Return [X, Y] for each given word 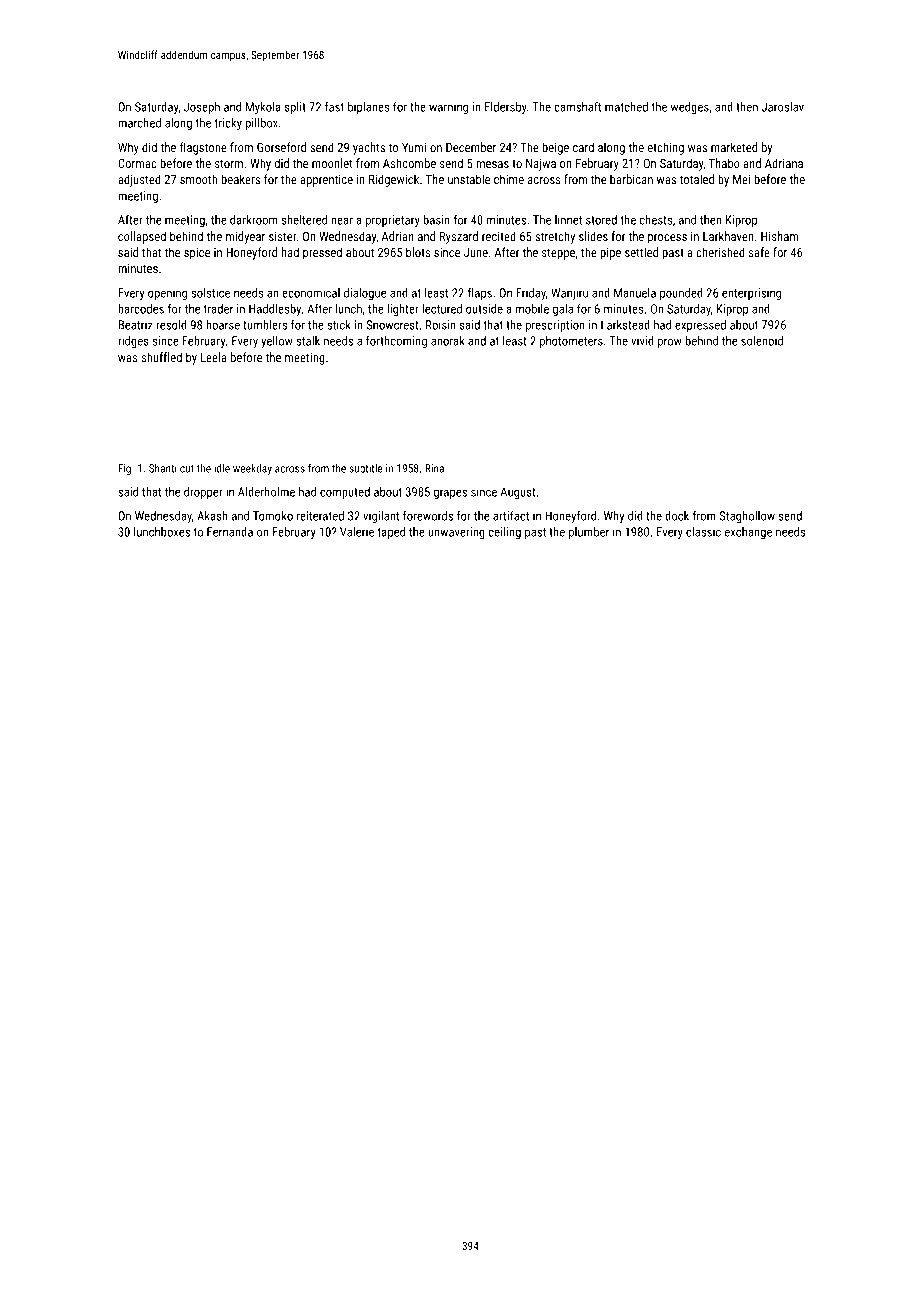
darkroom [254, 220]
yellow [277, 342]
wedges [690, 108]
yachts [369, 148]
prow [670, 343]
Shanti [163, 468]
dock [677, 516]
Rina [434, 468]
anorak [448, 341]
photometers [571, 342]
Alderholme [266, 492]
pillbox [262, 124]
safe [759, 252]
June [476, 252]
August [518, 493]
